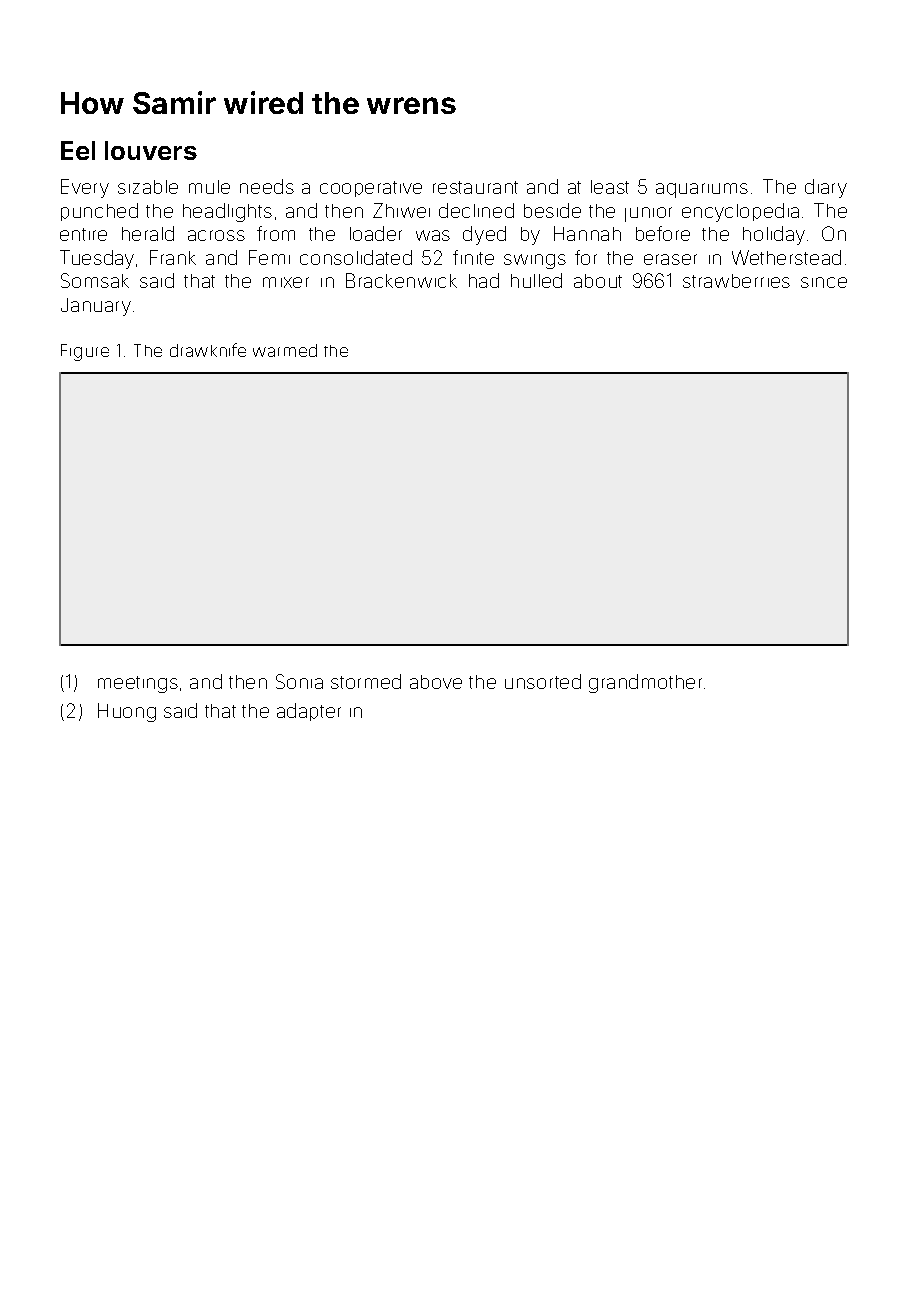 This page has width=908, height=1316. What do you see at coordinates (267, 186) in the page?
I see `needs` at bounding box center [267, 186].
